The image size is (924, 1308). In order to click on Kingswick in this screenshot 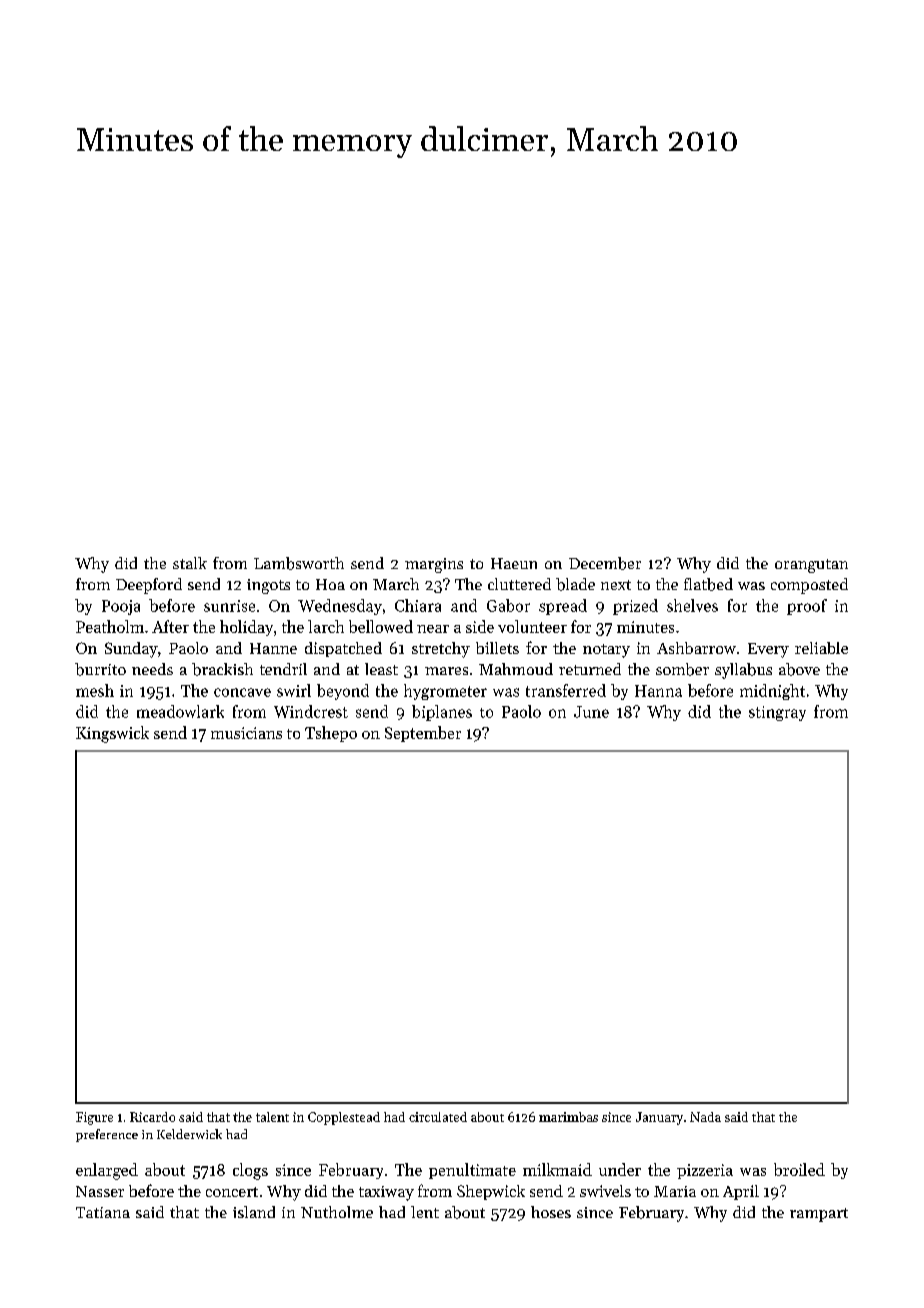, I will do `click(112, 734)`.
